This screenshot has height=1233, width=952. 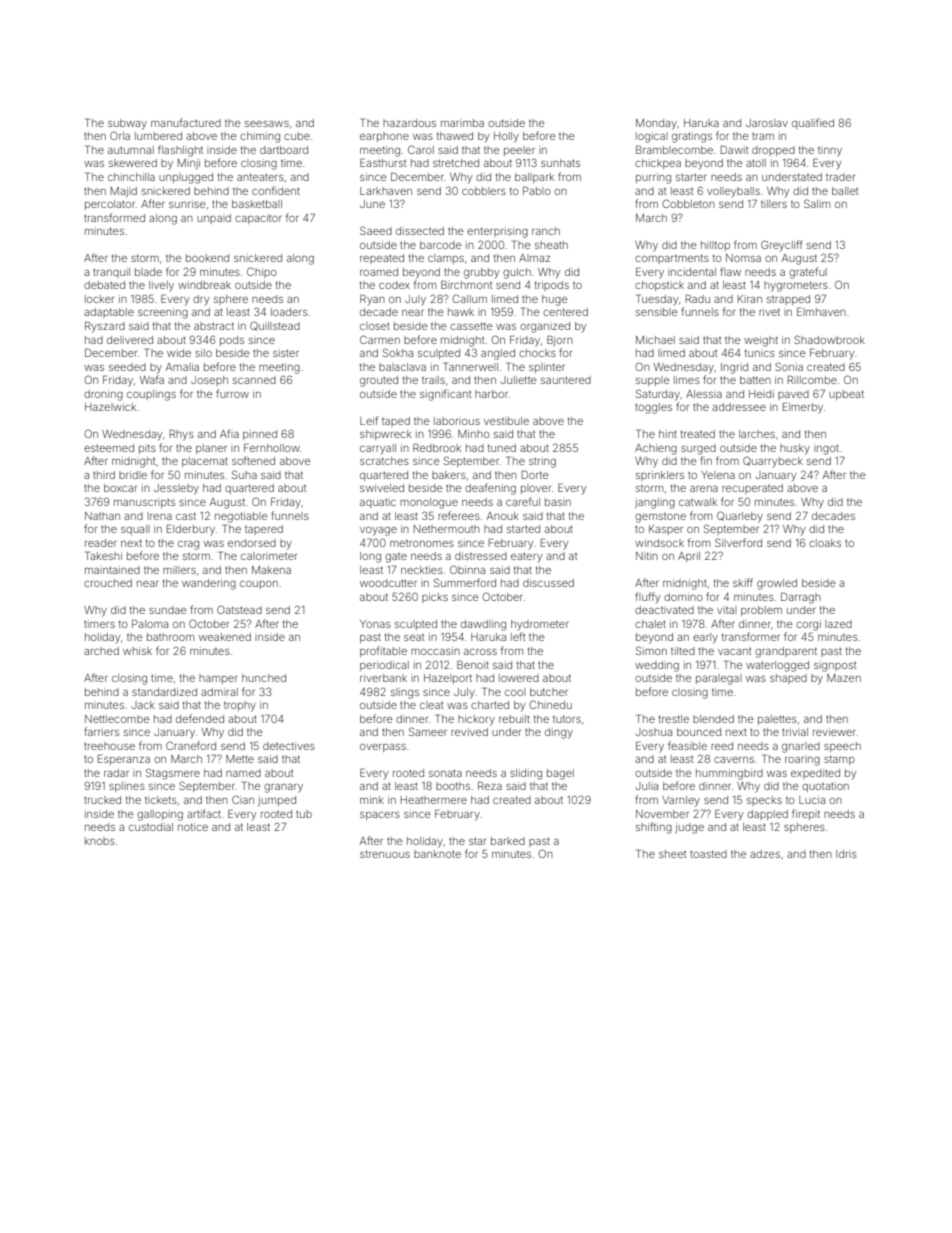 I want to click on closet, so click(x=375, y=326).
